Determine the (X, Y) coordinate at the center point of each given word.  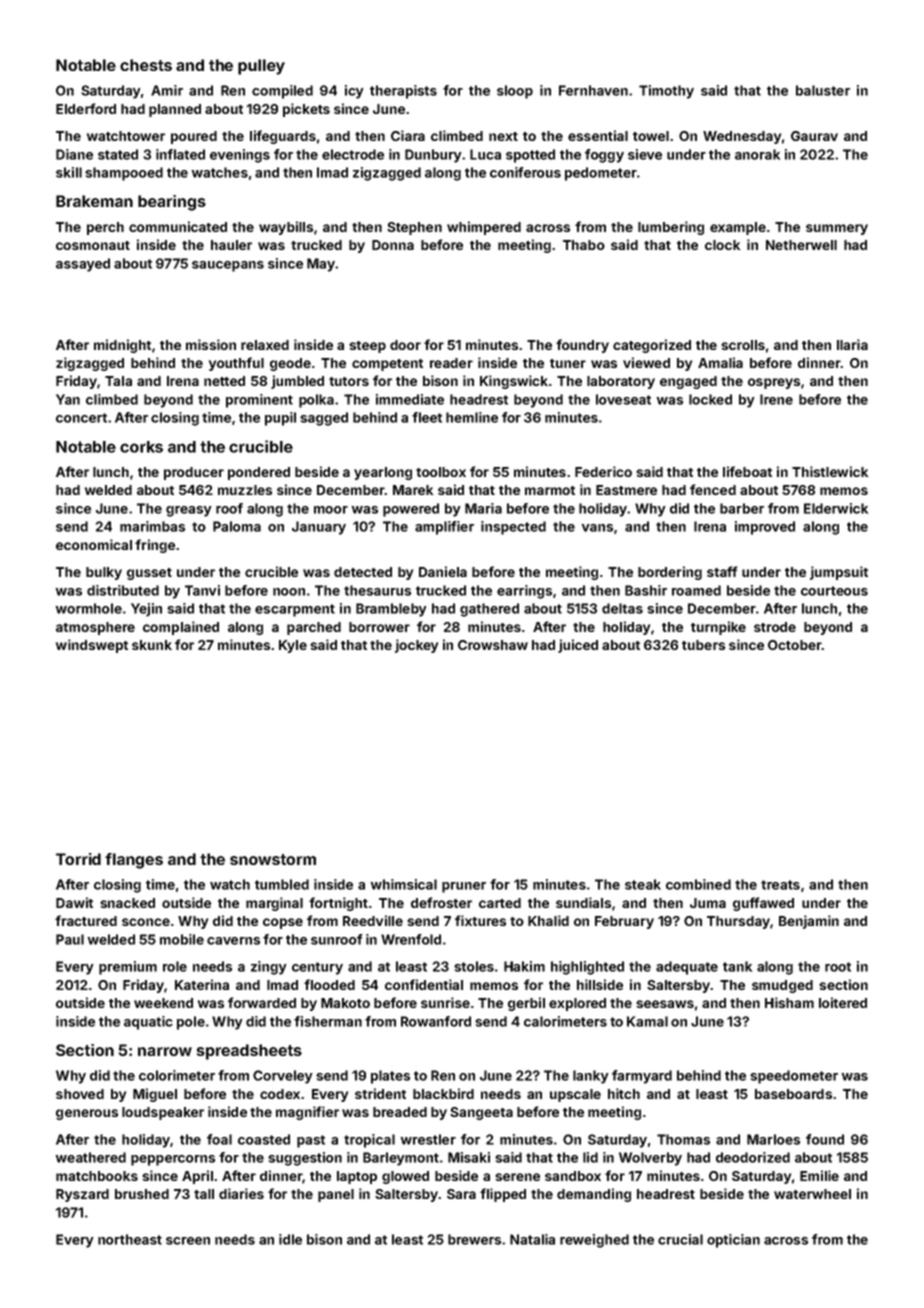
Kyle (293, 646)
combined (698, 884)
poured (194, 137)
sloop (515, 92)
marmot (550, 490)
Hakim (524, 966)
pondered (259, 473)
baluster (823, 90)
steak (643, 884)
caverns (233, 941)
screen (188, 1241)
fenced (713, 489)
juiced (578, 646)
